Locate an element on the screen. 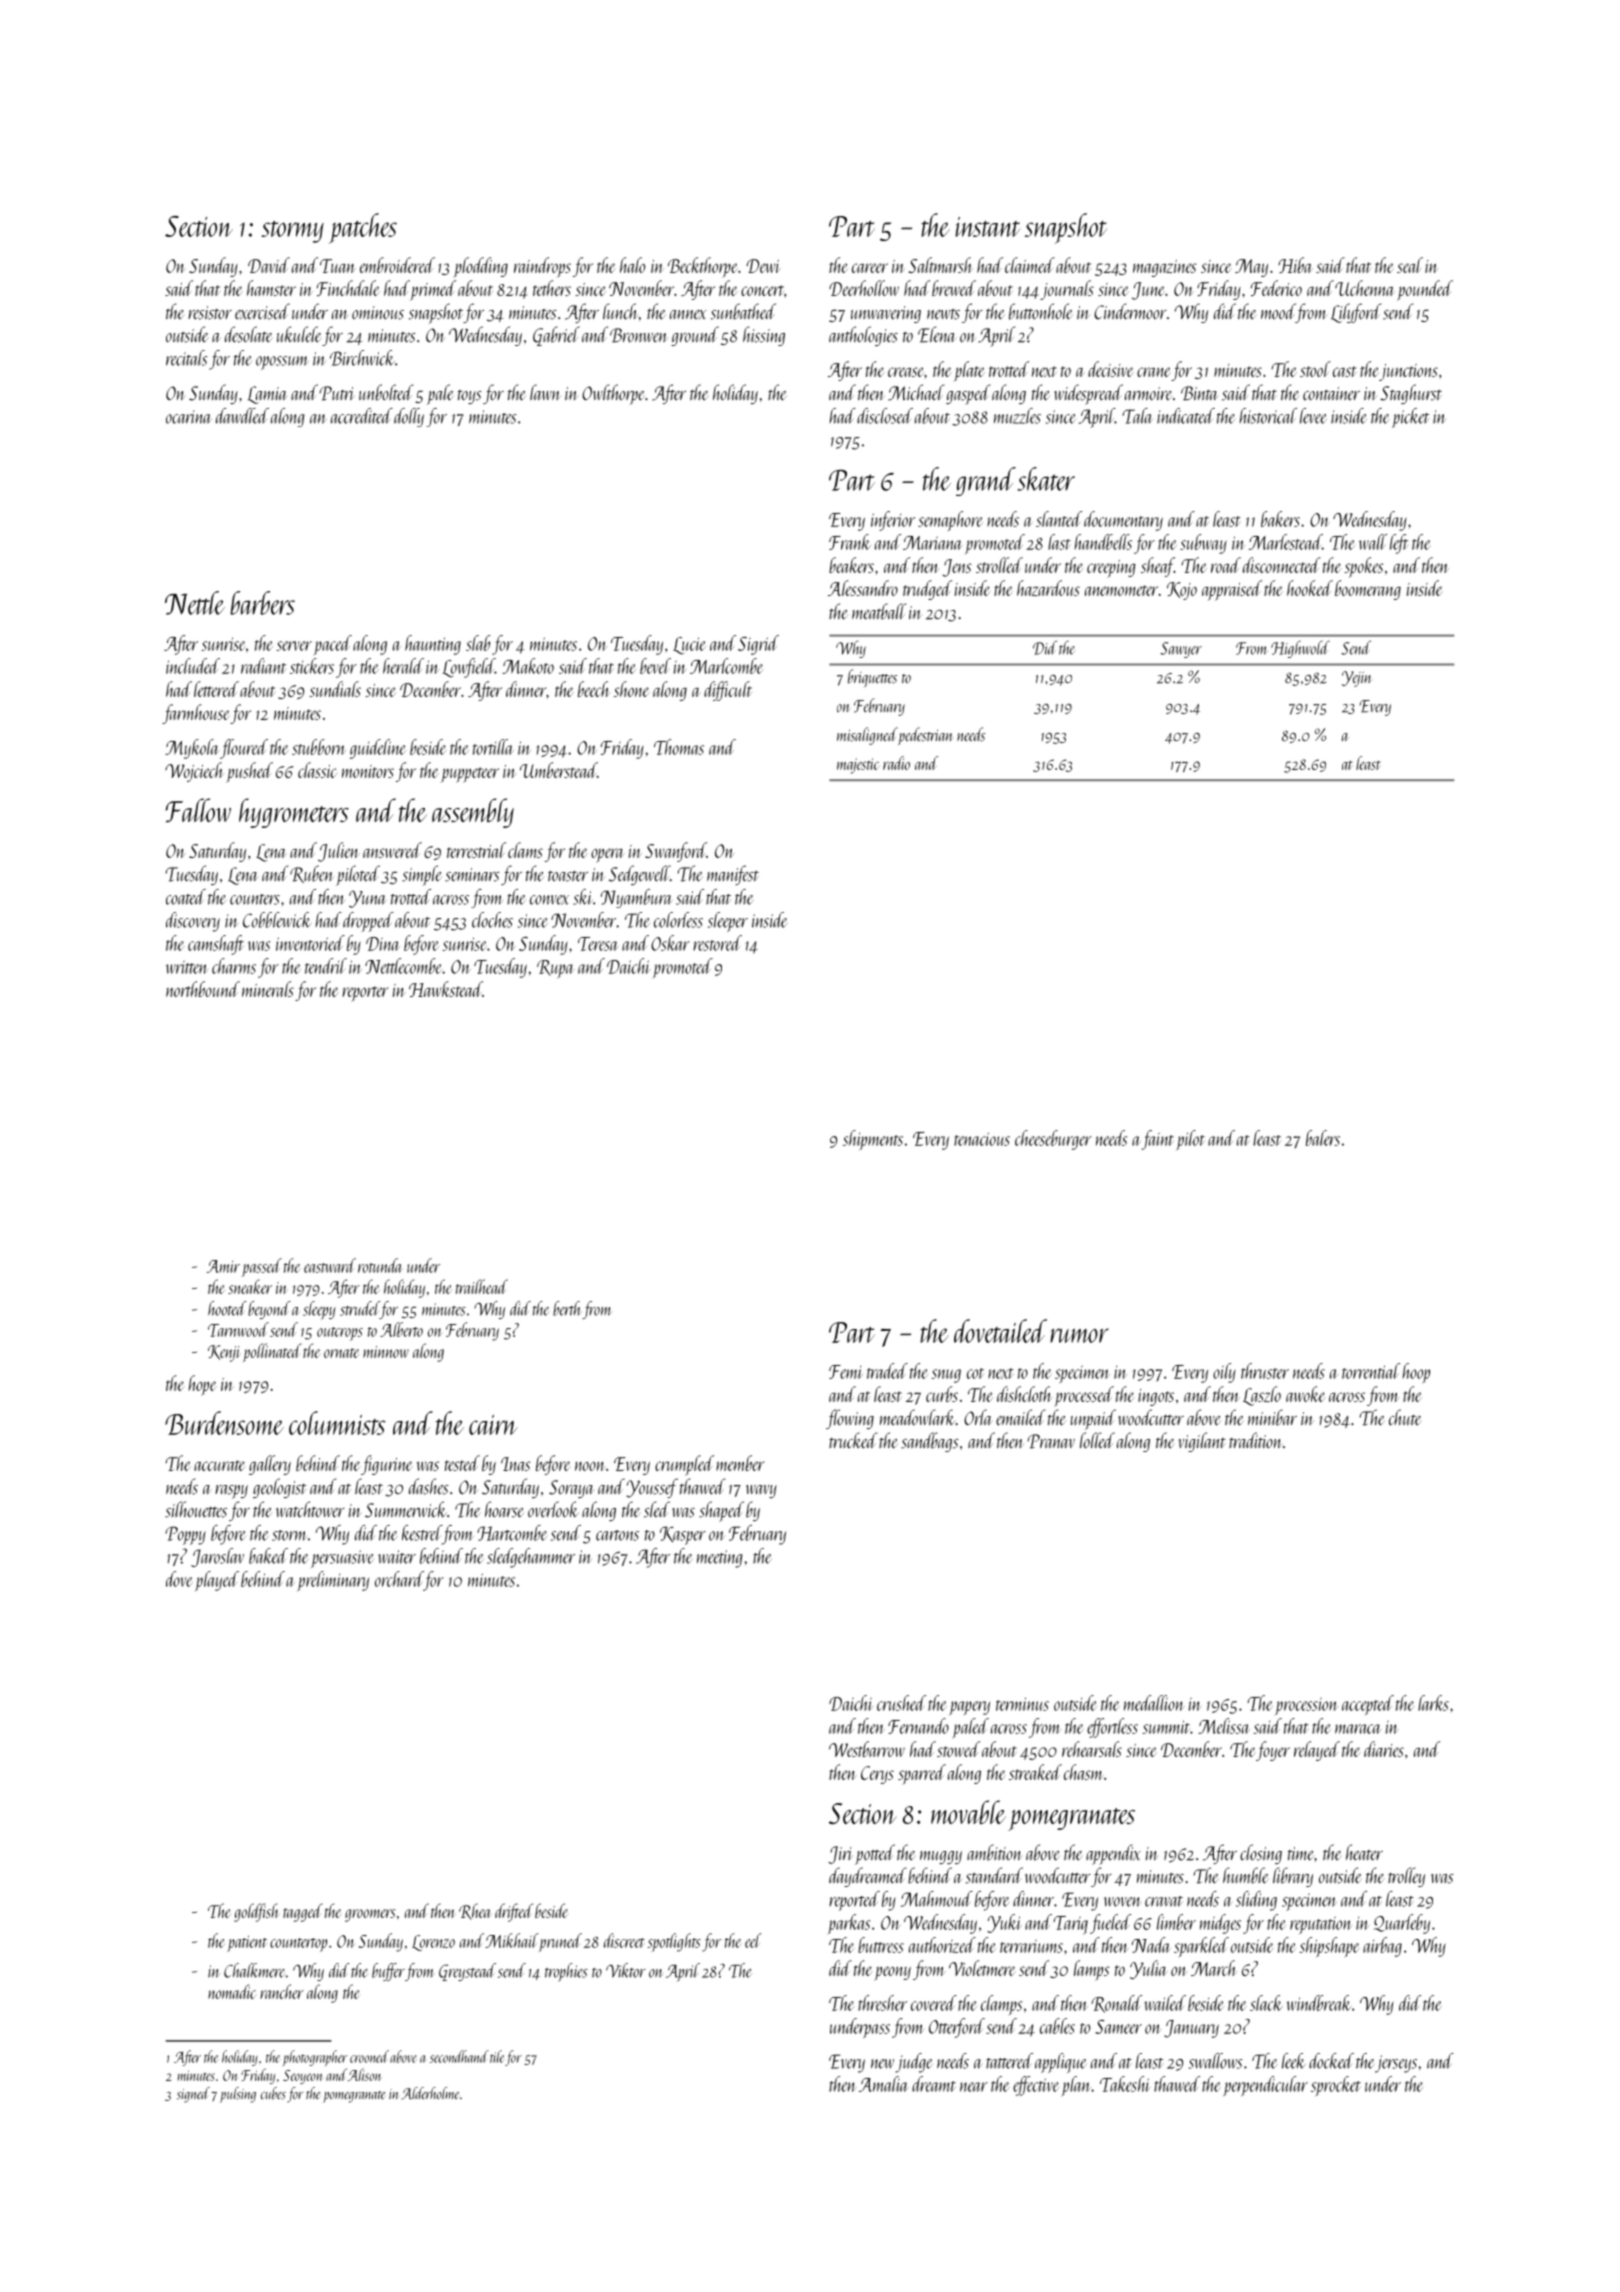  Birchwick is located at coordinates (362, 358).
